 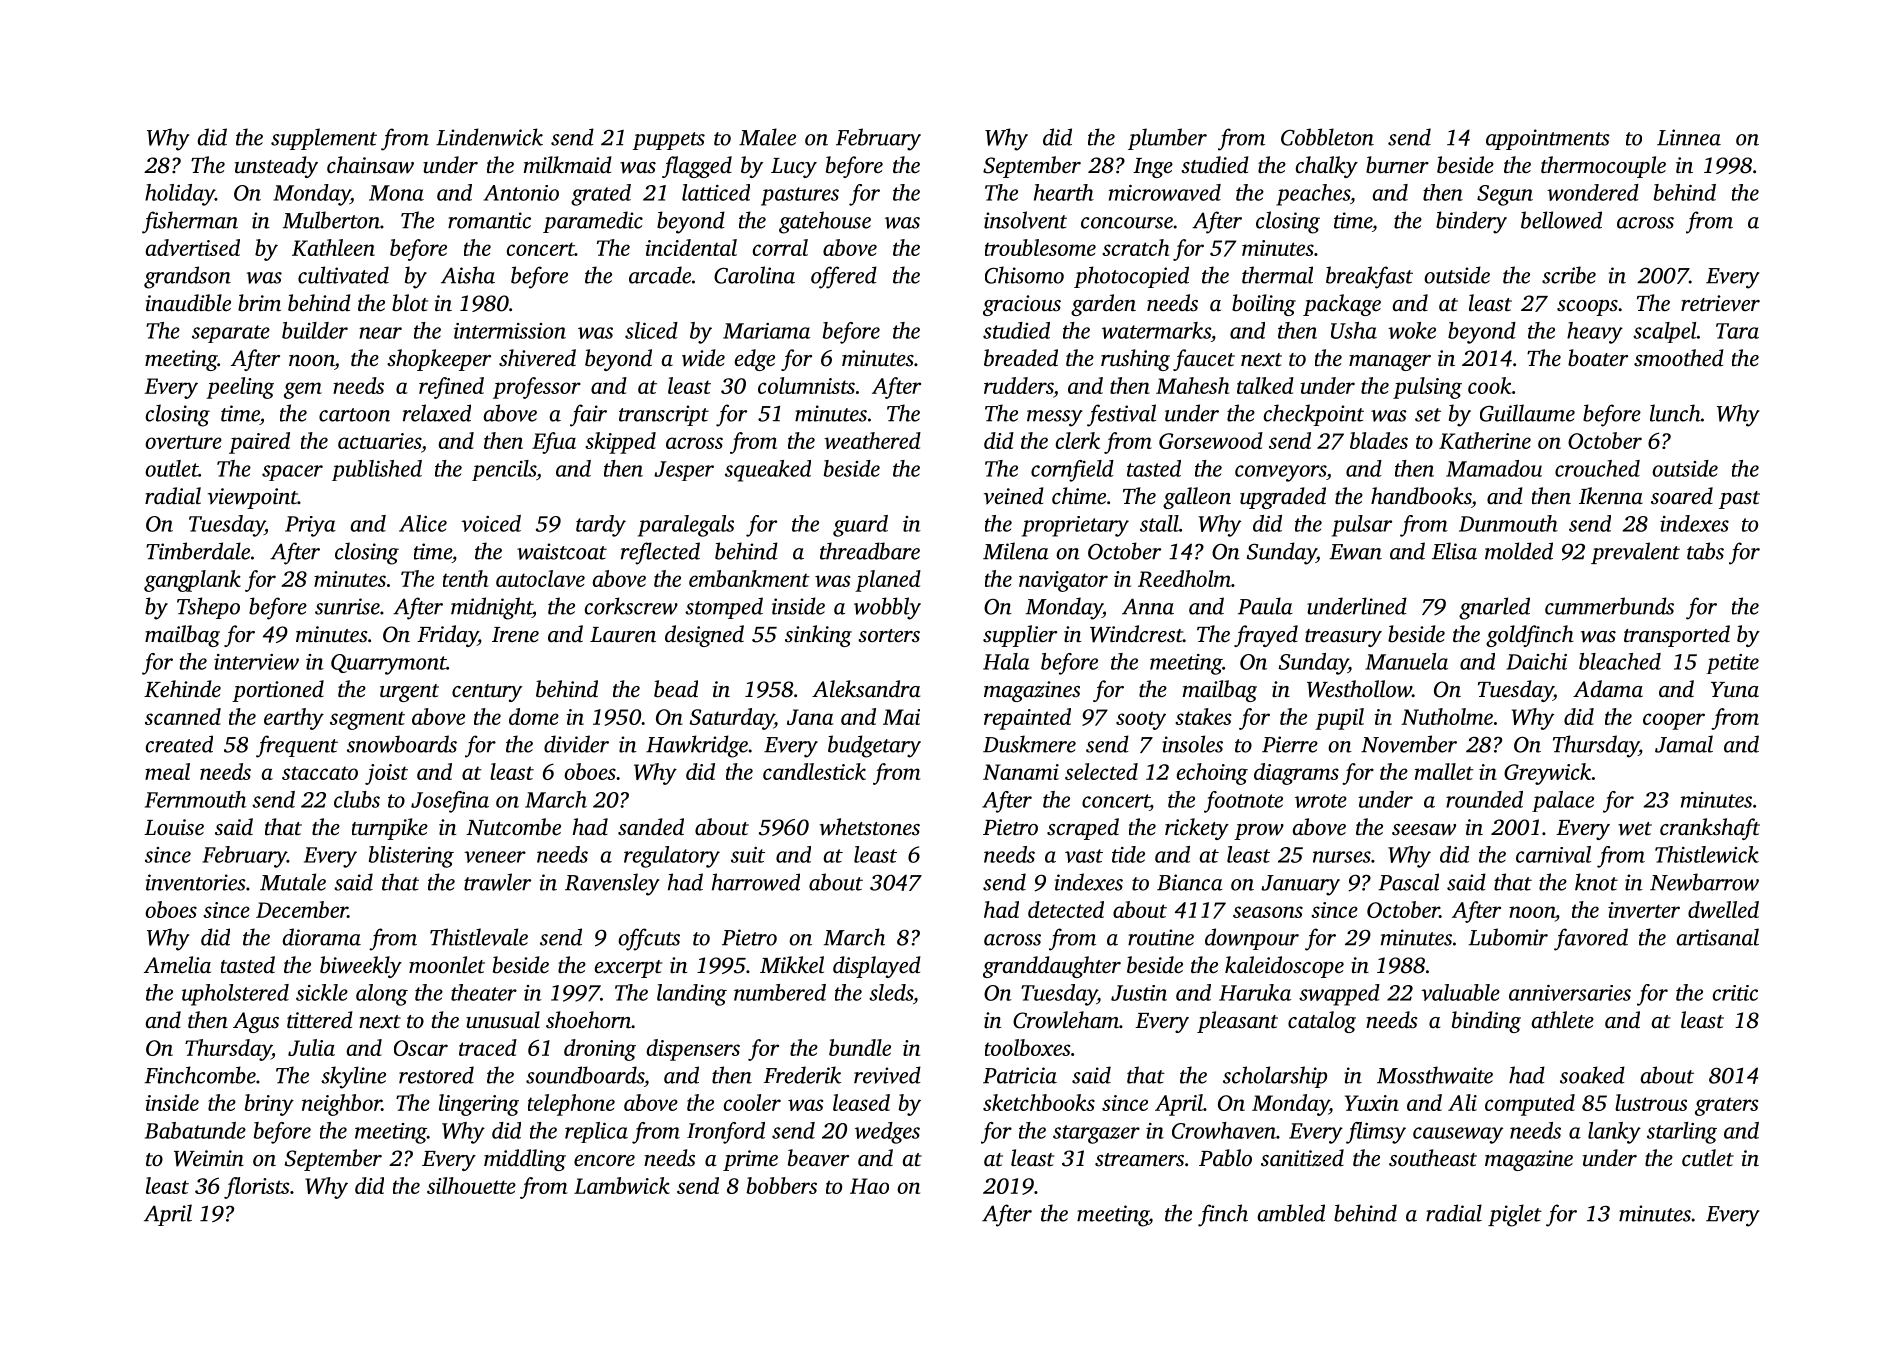 I want to click on Elisa, so click(x=1454, y=551).
